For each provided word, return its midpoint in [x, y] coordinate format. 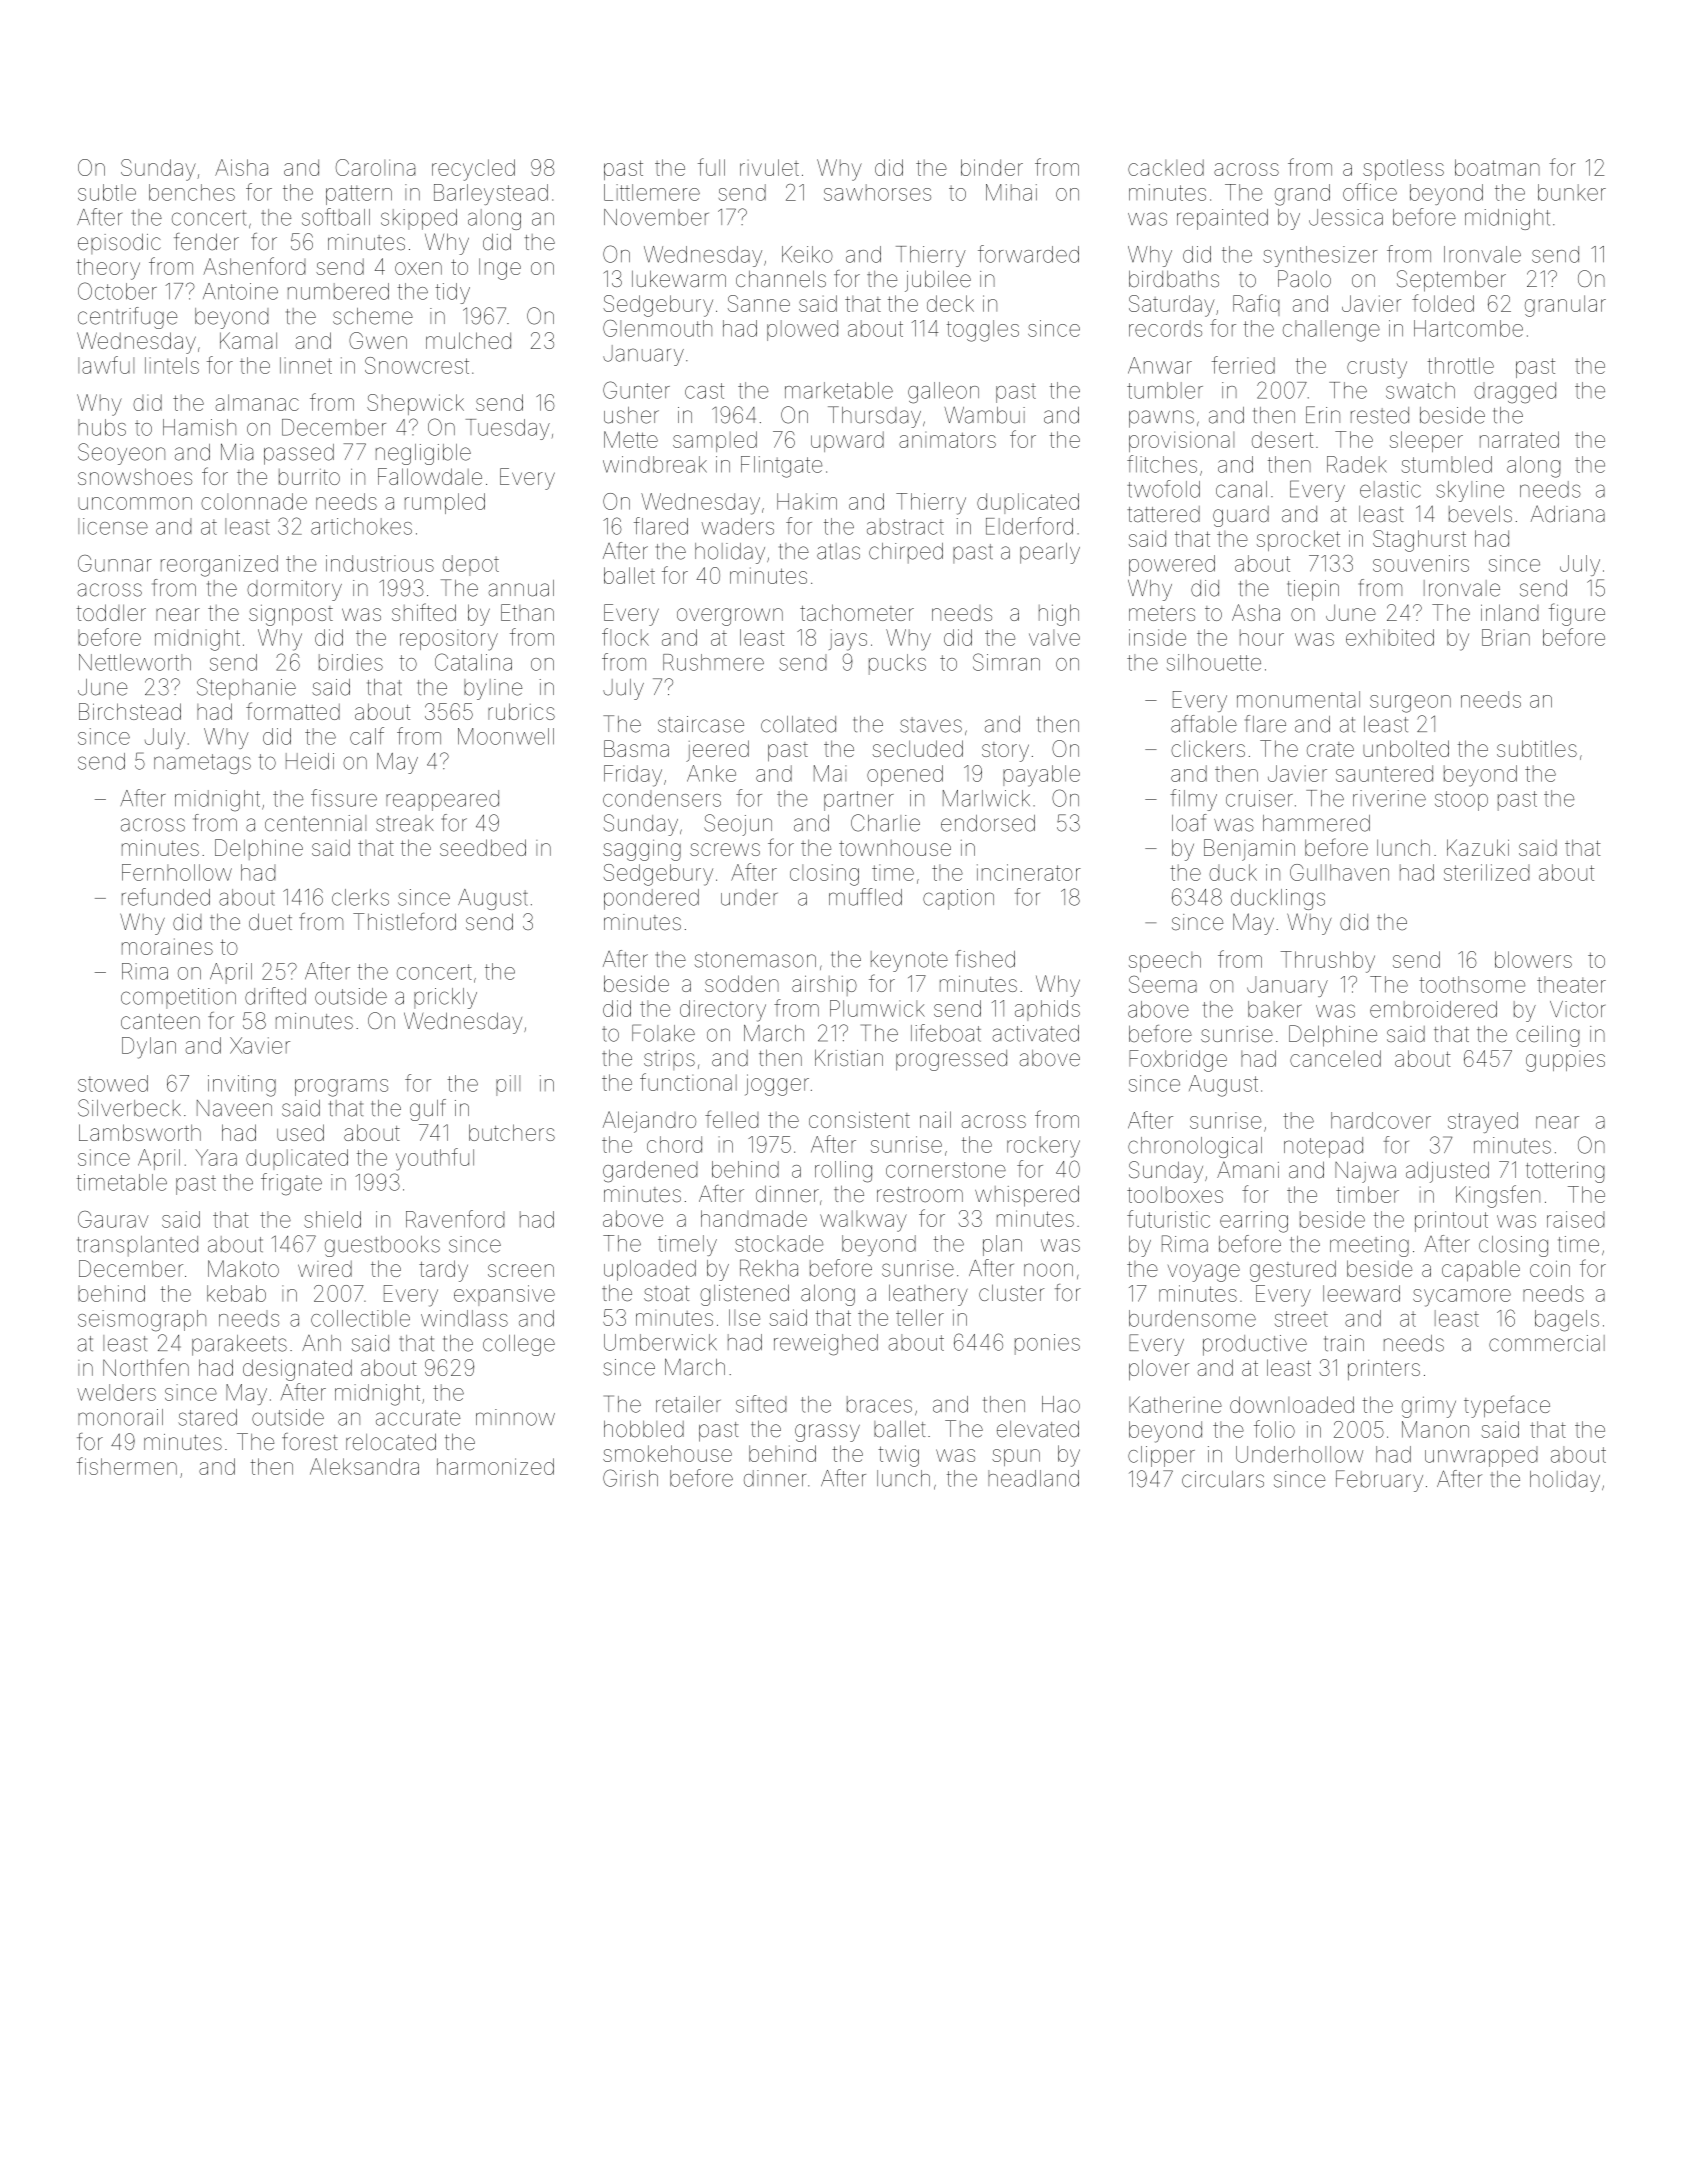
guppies [1565, 1061]
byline [493, 689]
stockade [779, 1243]
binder [992, 167]
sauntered [1384, 773]
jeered [717, 751]
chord [674, 1144]
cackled [1166, 167]
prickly [445, 998]
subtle [107, 192]
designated [297, 1370]
